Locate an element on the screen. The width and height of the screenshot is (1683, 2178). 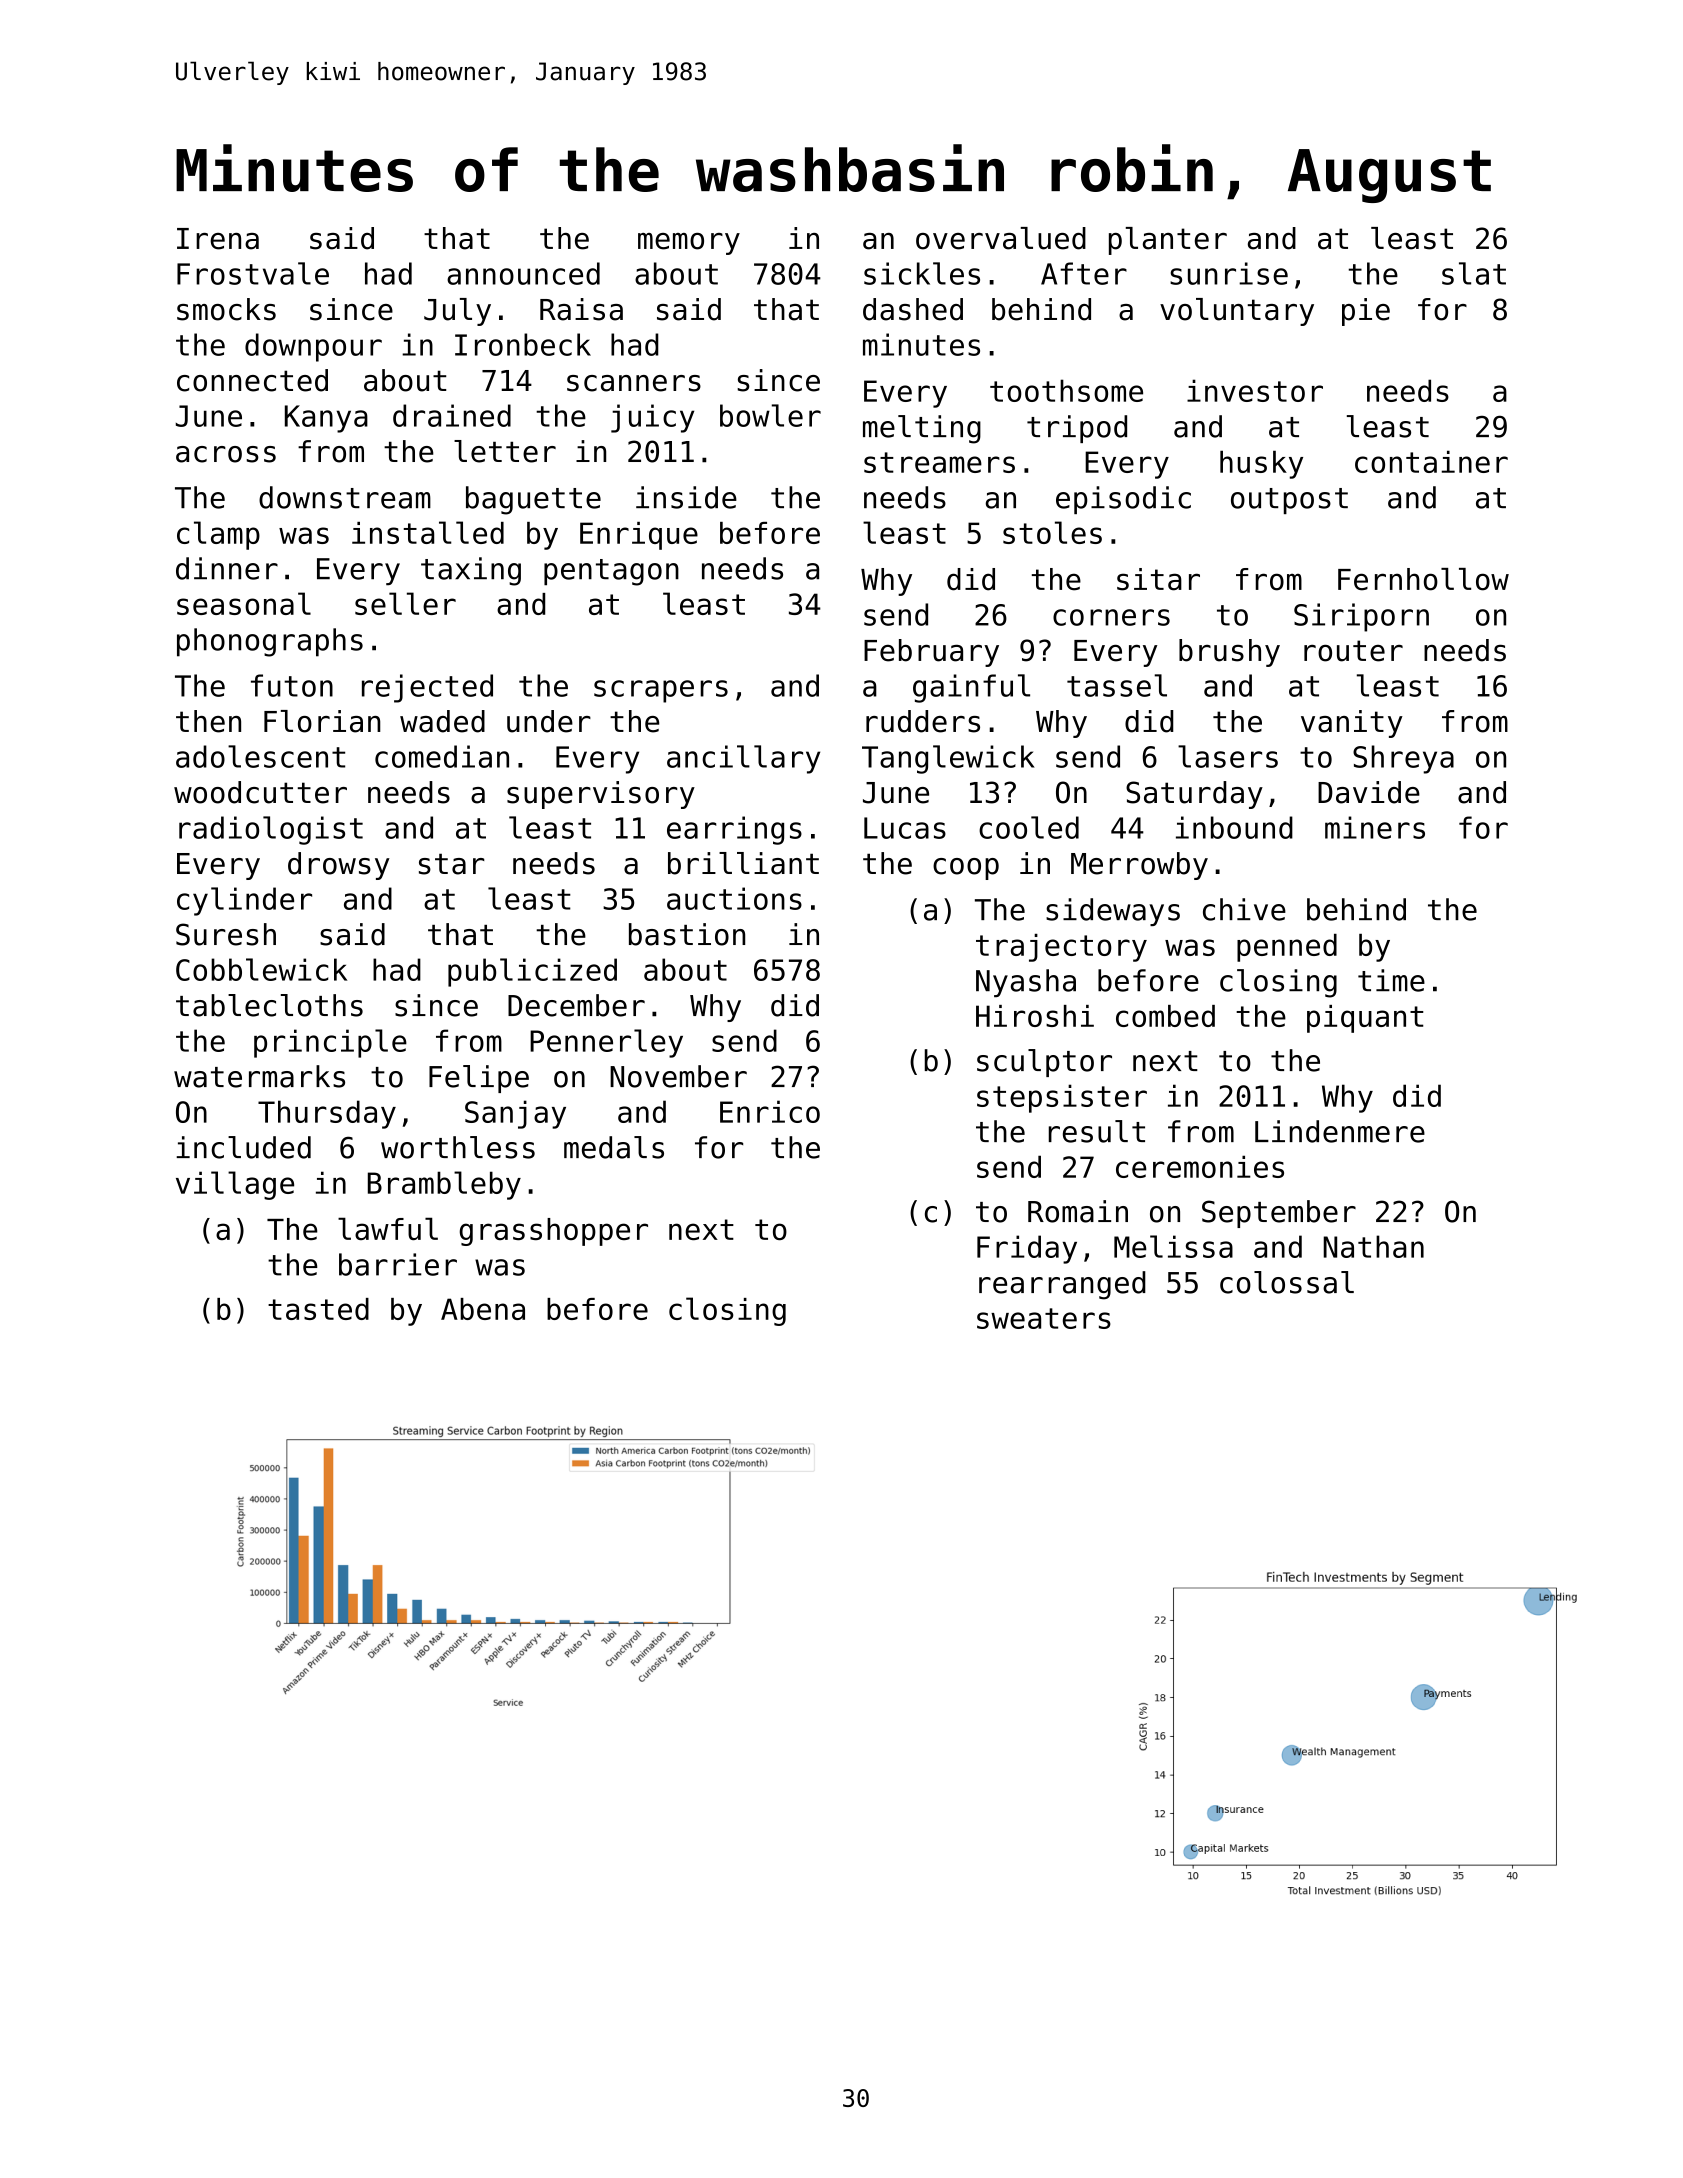
corners is located at coordinates (1111, 617).
